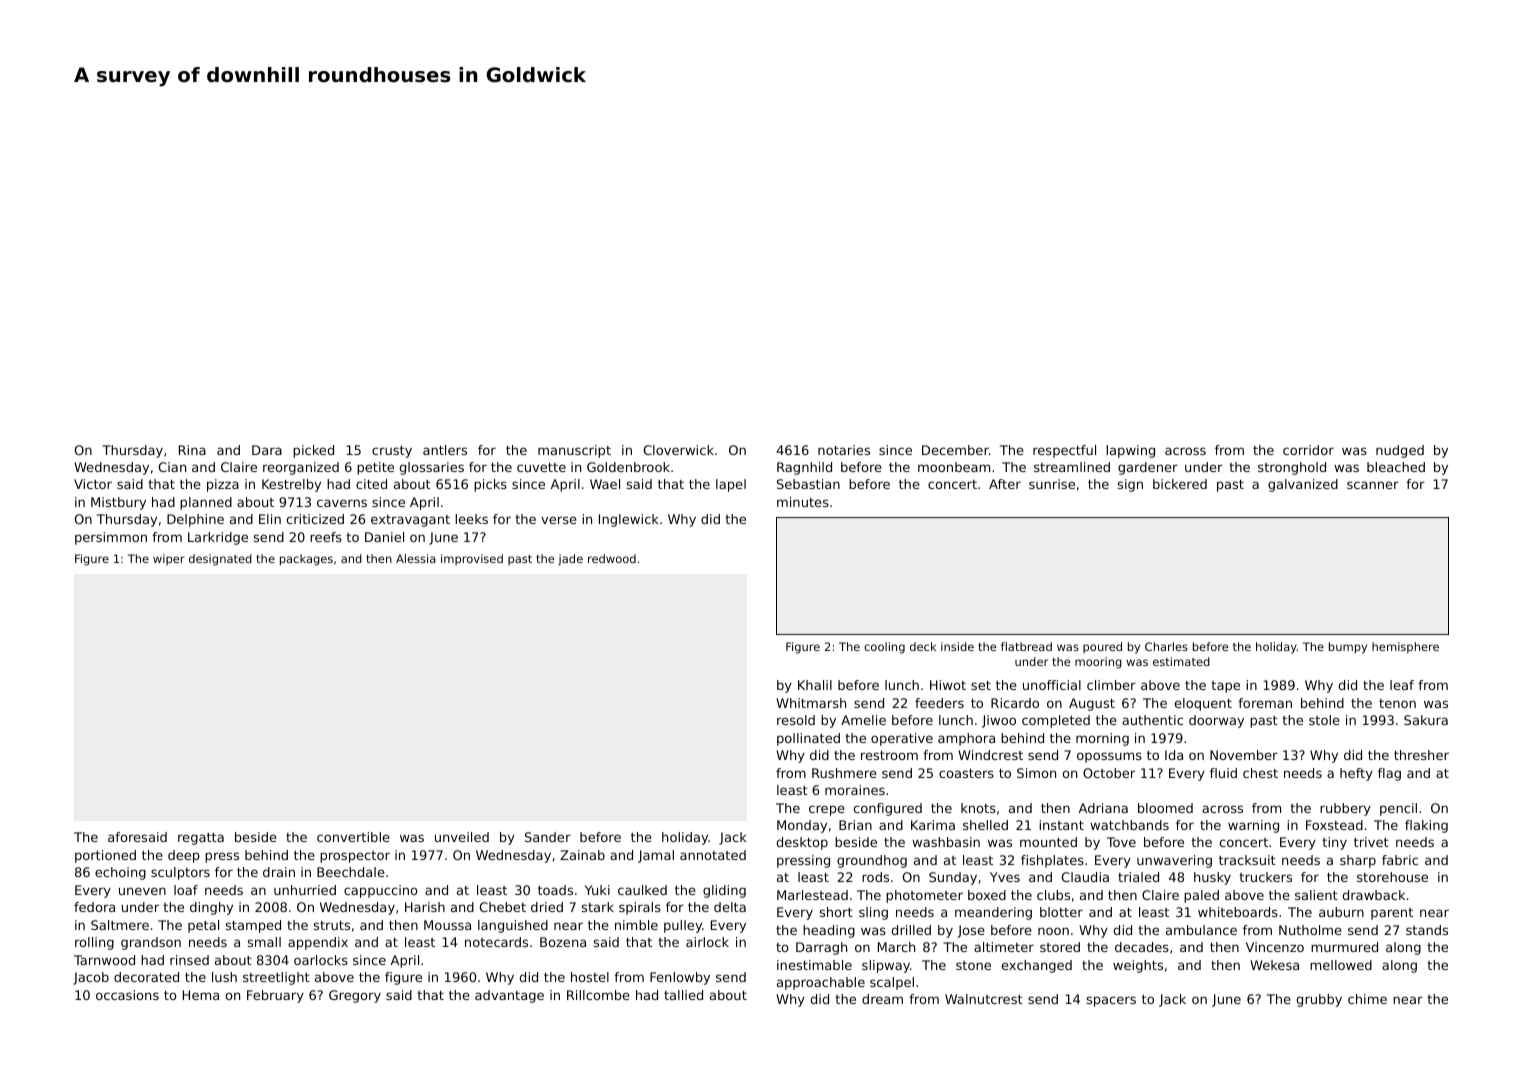 Image resolution: width=1523 pixels, height=1077 pixels. What do you see at coordinates (815, 685) in the page?
I see `Khalil` at bounding box center [815, 685].
